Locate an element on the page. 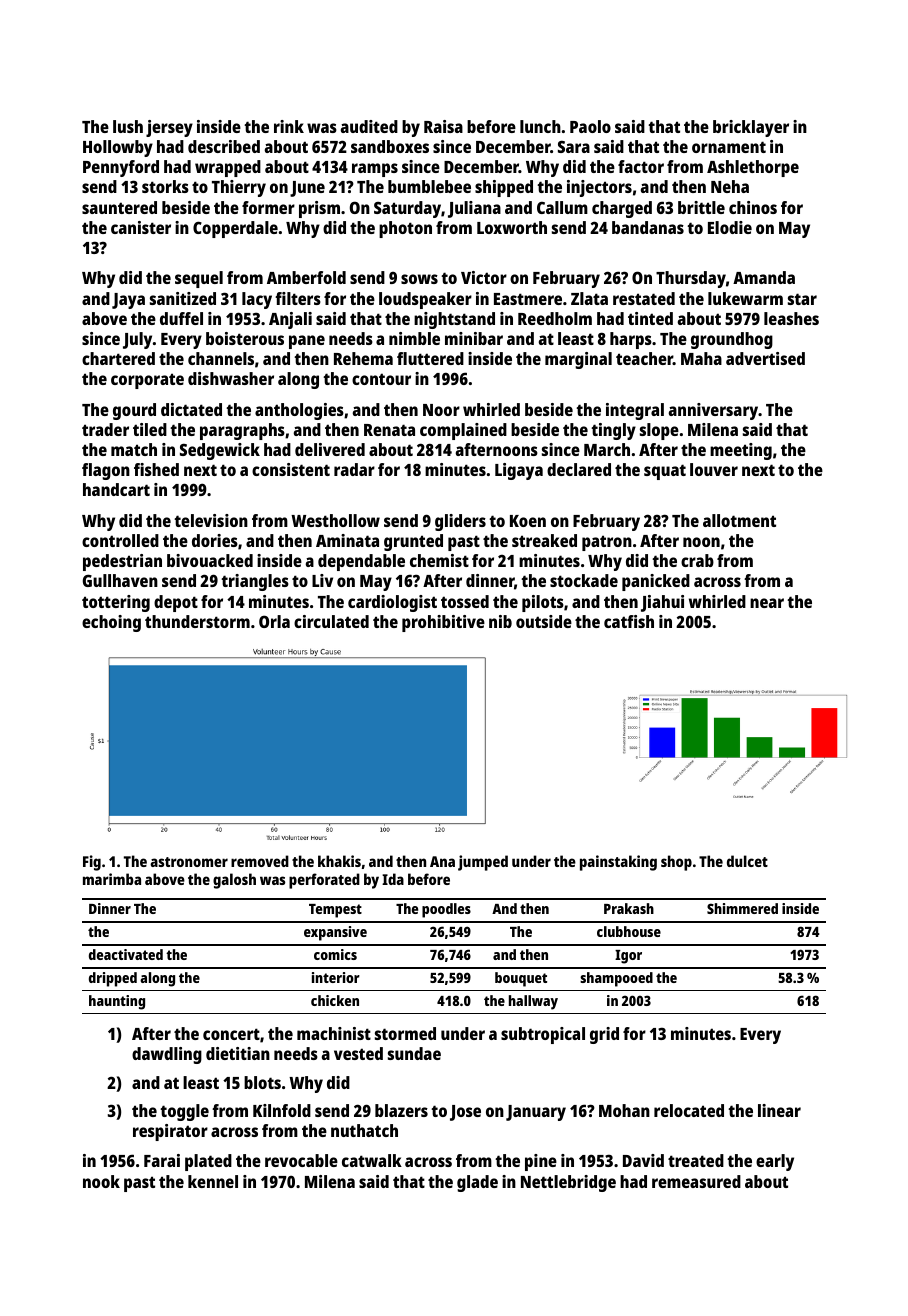 The image size is (908, 1316). kennel is located at coordinates (213, 1181).
